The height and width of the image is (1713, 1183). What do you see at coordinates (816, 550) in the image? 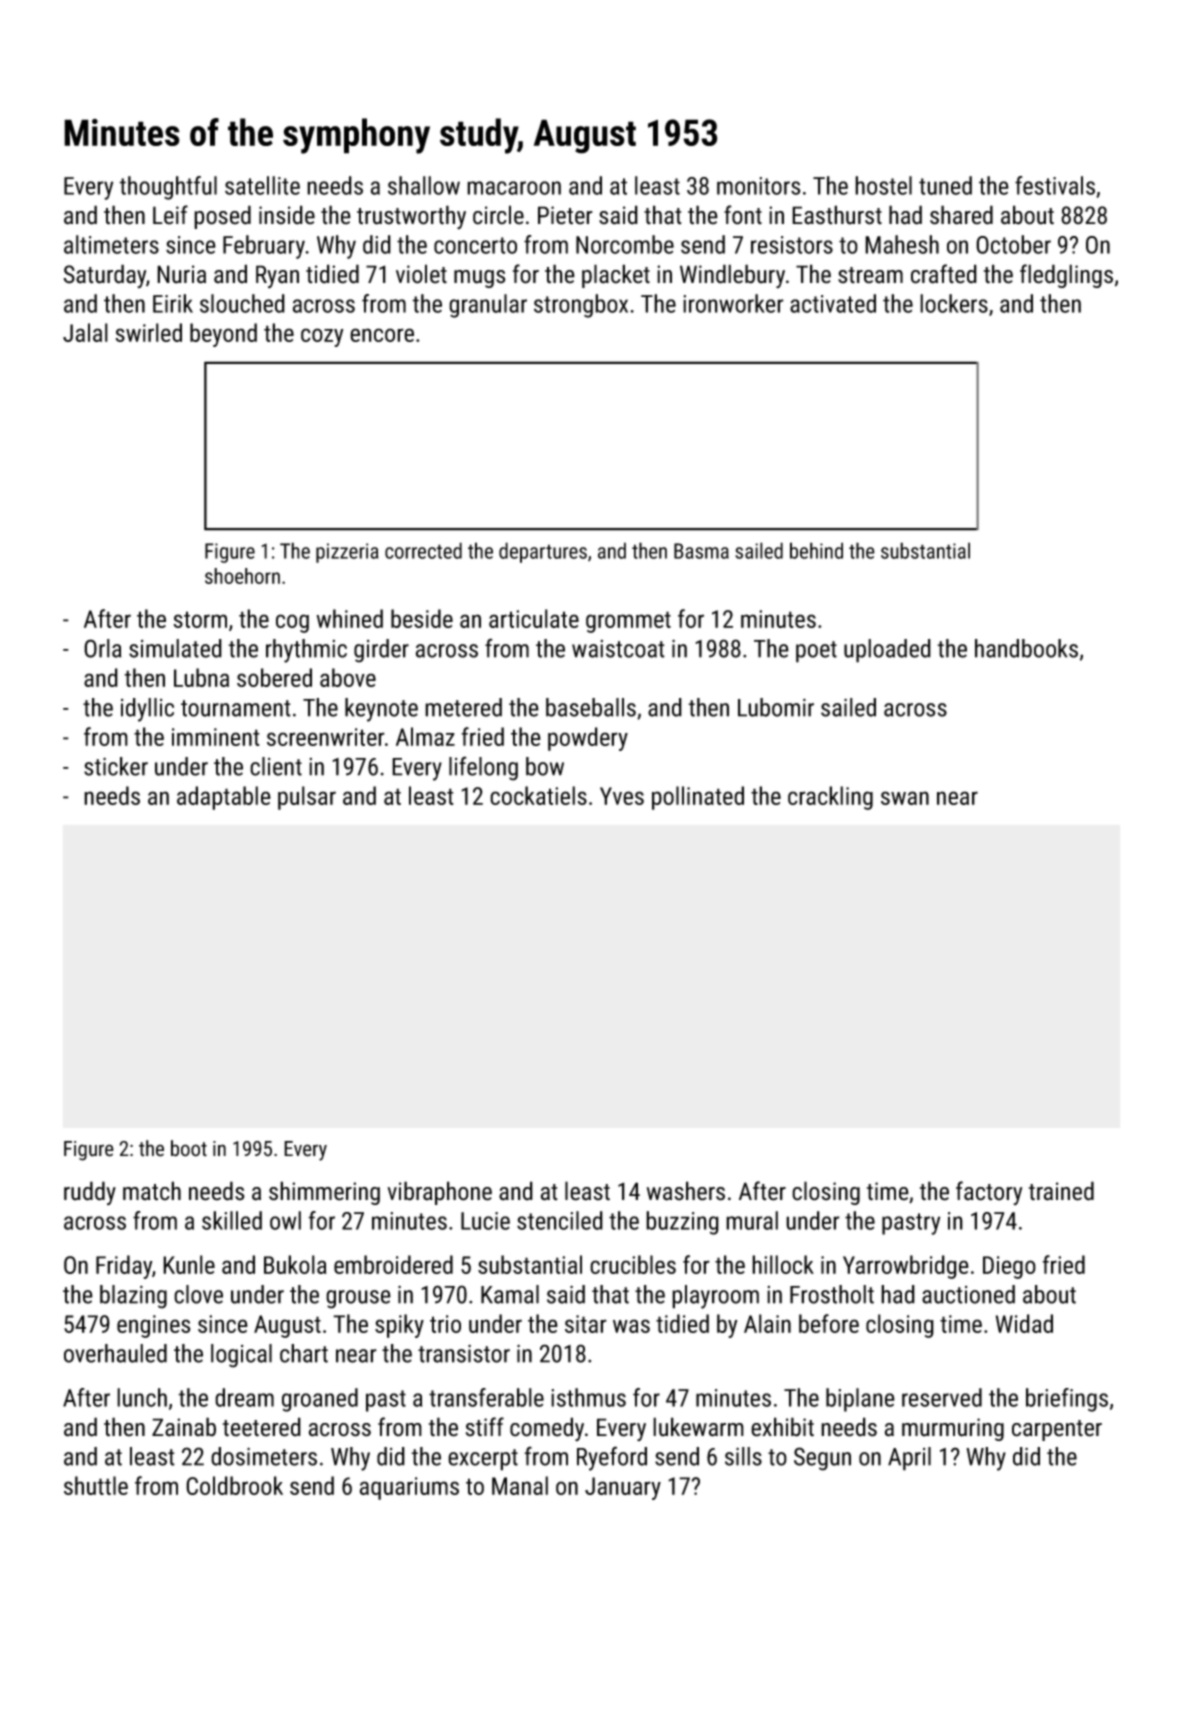
I see `behind` at bounding box center [816, 550].
